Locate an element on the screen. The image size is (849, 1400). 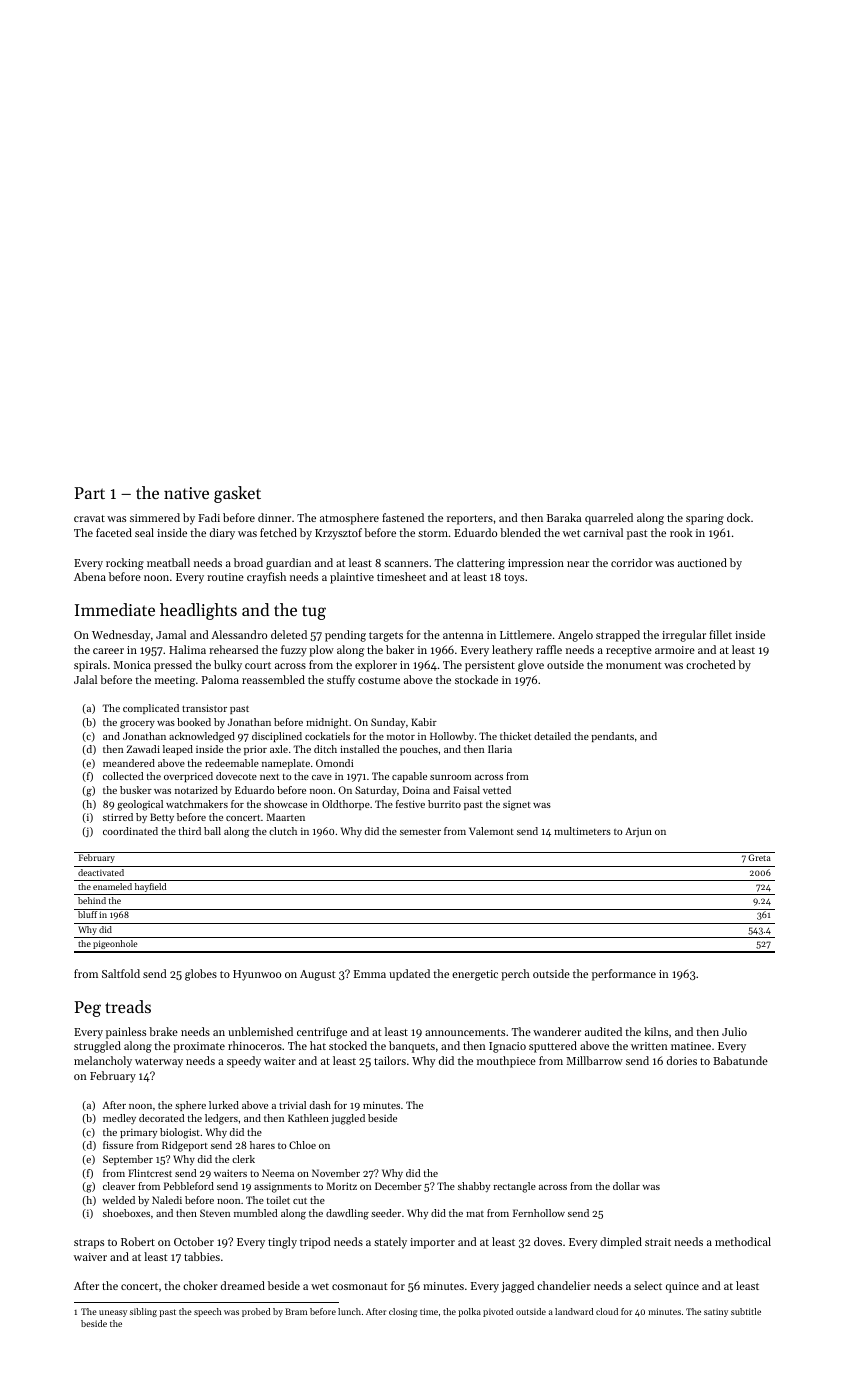
December is located at coordinates (398, 1186).
